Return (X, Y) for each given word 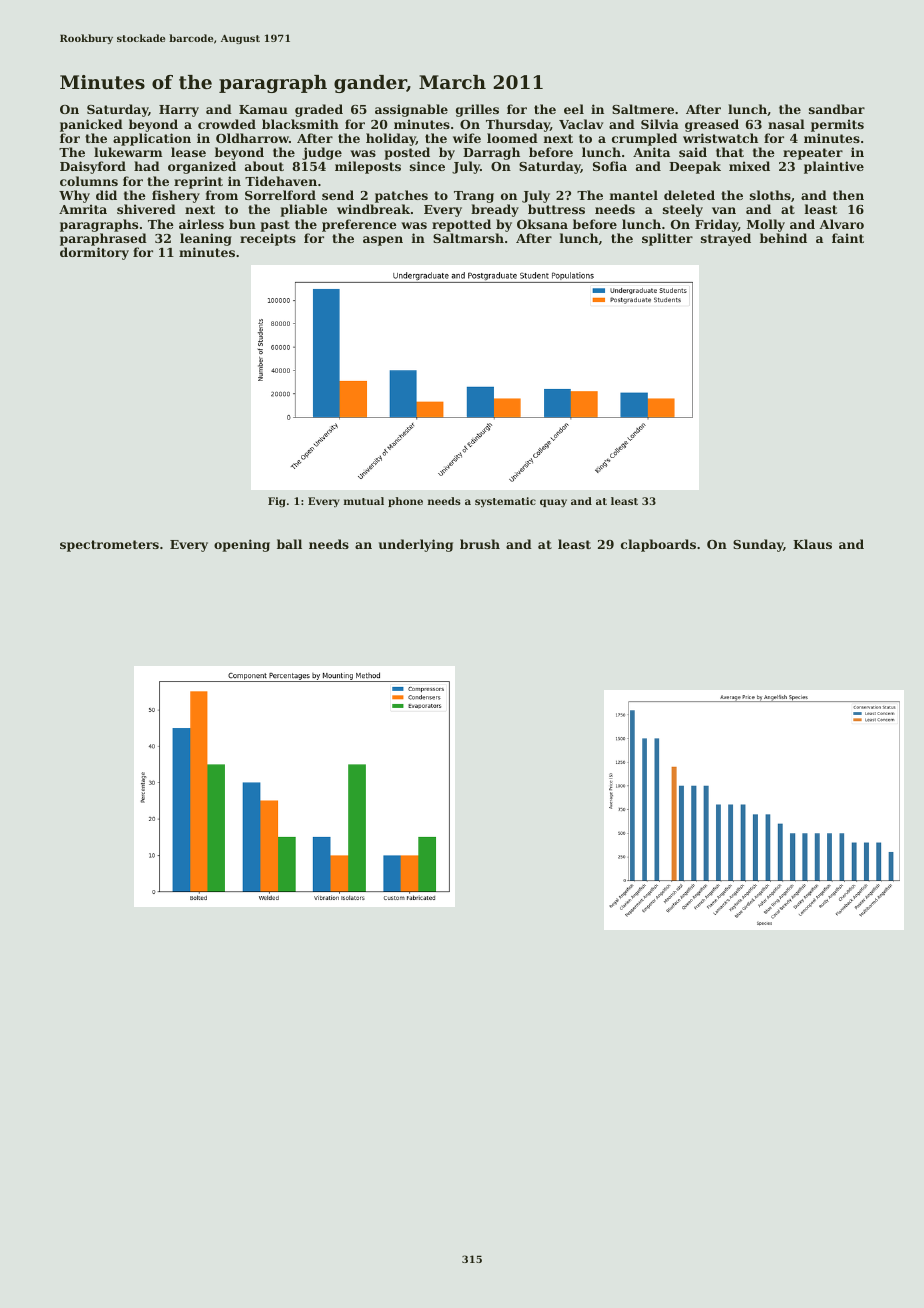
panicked (91, 125)
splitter (667, 239)
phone (405, 502)
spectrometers (109, 546)
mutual (364, 501)
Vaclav (581, 124)
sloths (770, 195)
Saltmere (643, 109)
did (106, 195)
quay (553, 503)
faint (848, 238)
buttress (556, 209)
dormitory (94, 253)
